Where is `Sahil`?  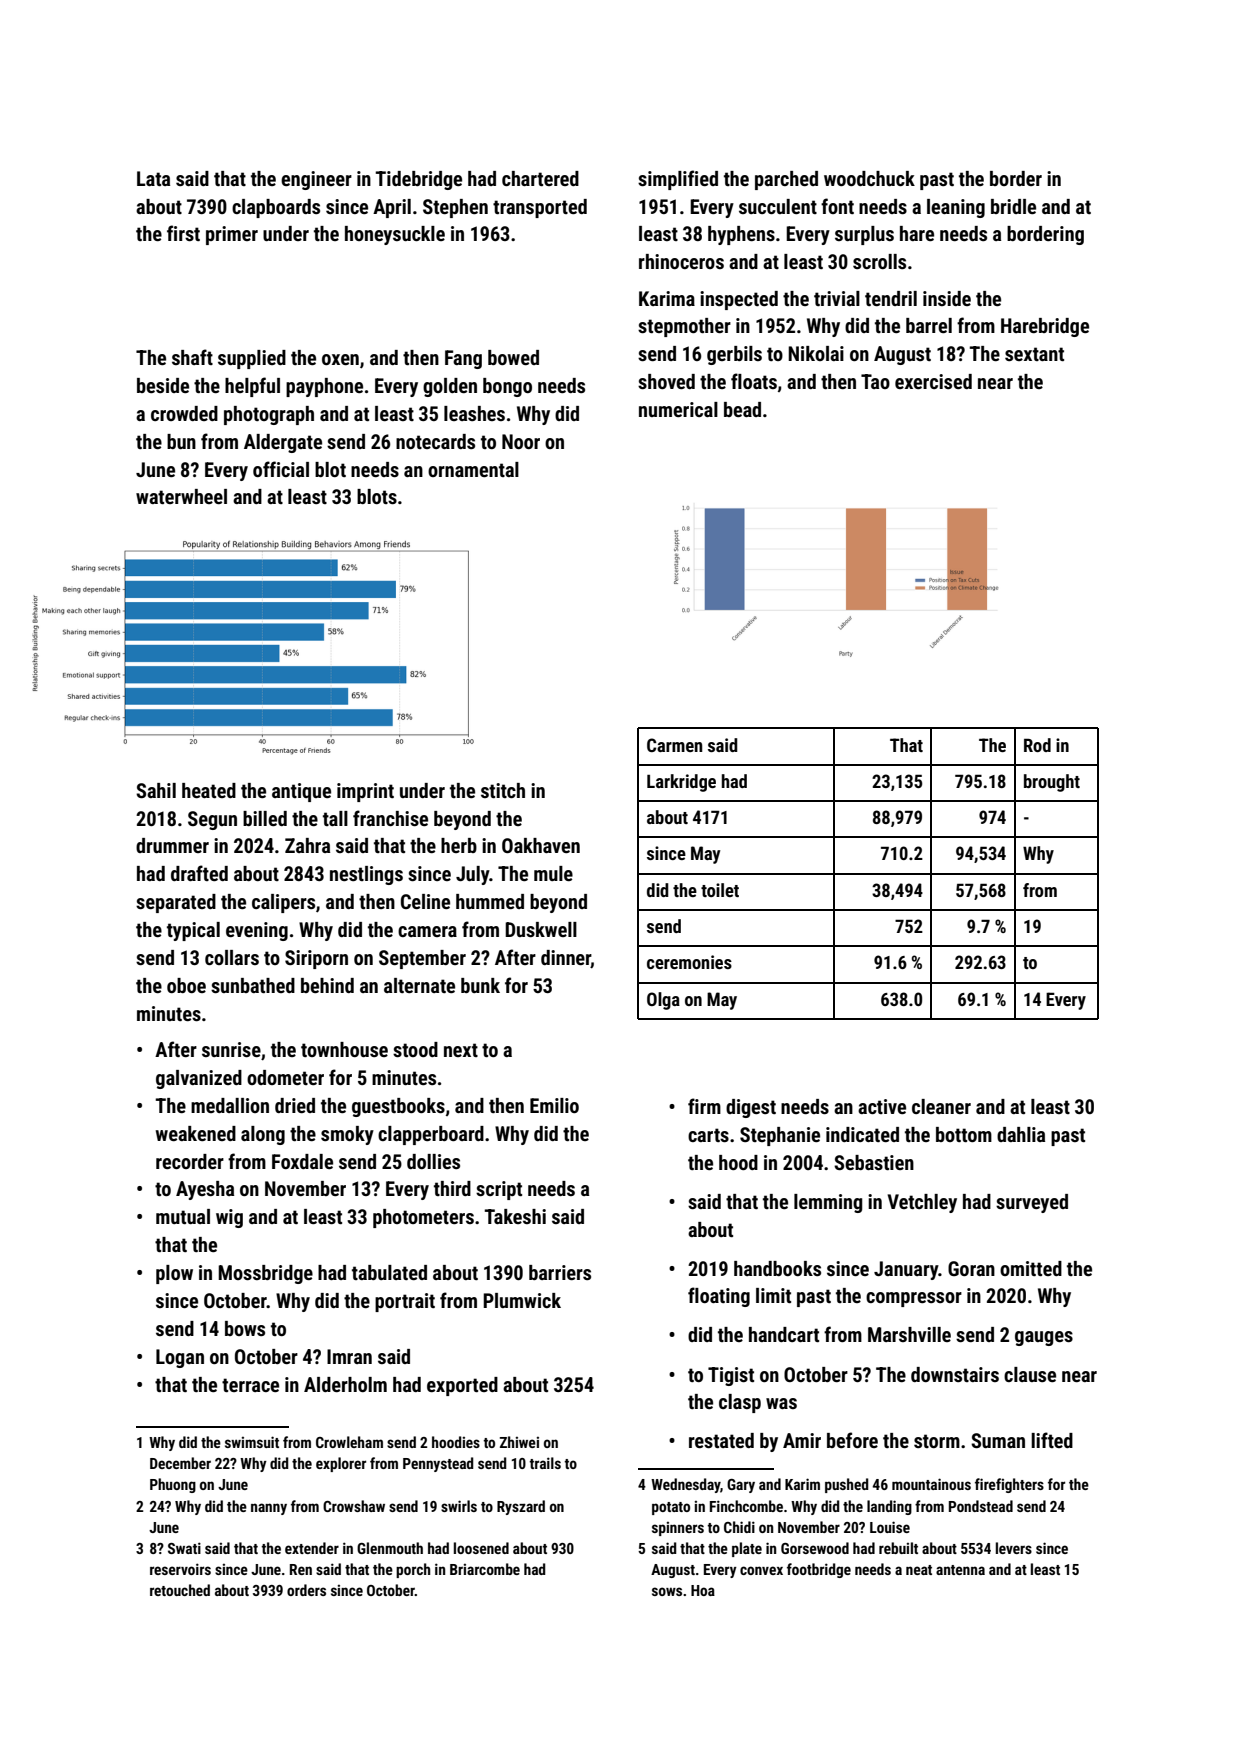 Sahil is located at coordinates (156, 790).
